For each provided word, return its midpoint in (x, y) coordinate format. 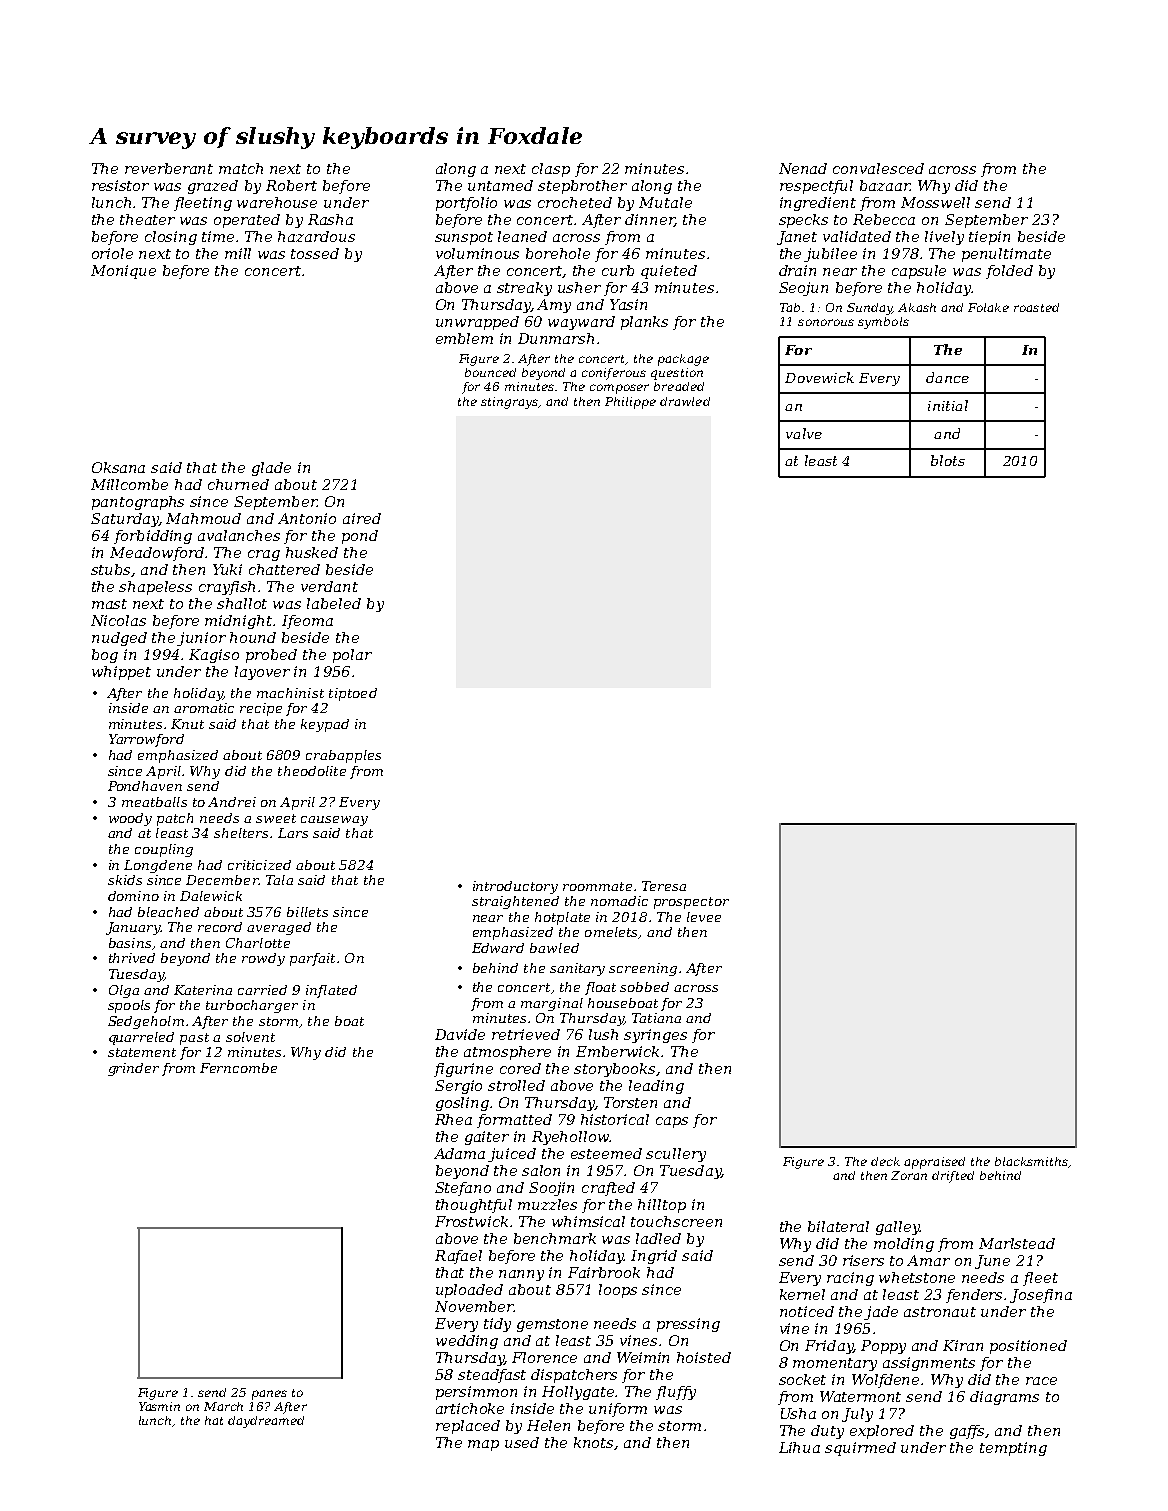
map (483, 1445)
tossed (315, 253)
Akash (917, 307)
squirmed (860, 1449)
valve (804, 433)
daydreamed (266, 1422)
